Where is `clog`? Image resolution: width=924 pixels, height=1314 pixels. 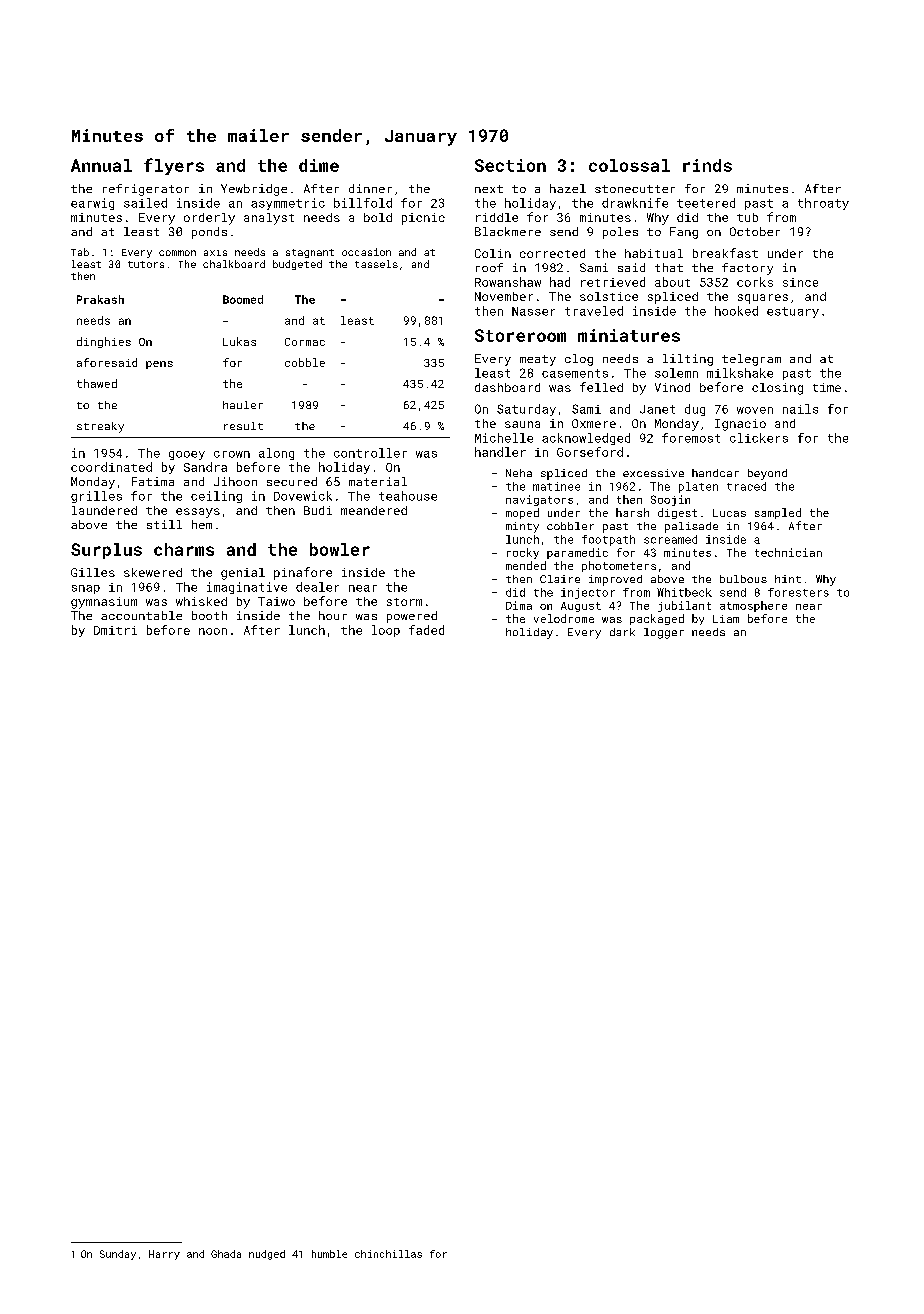 clog is located at coordinates (579, 360).
